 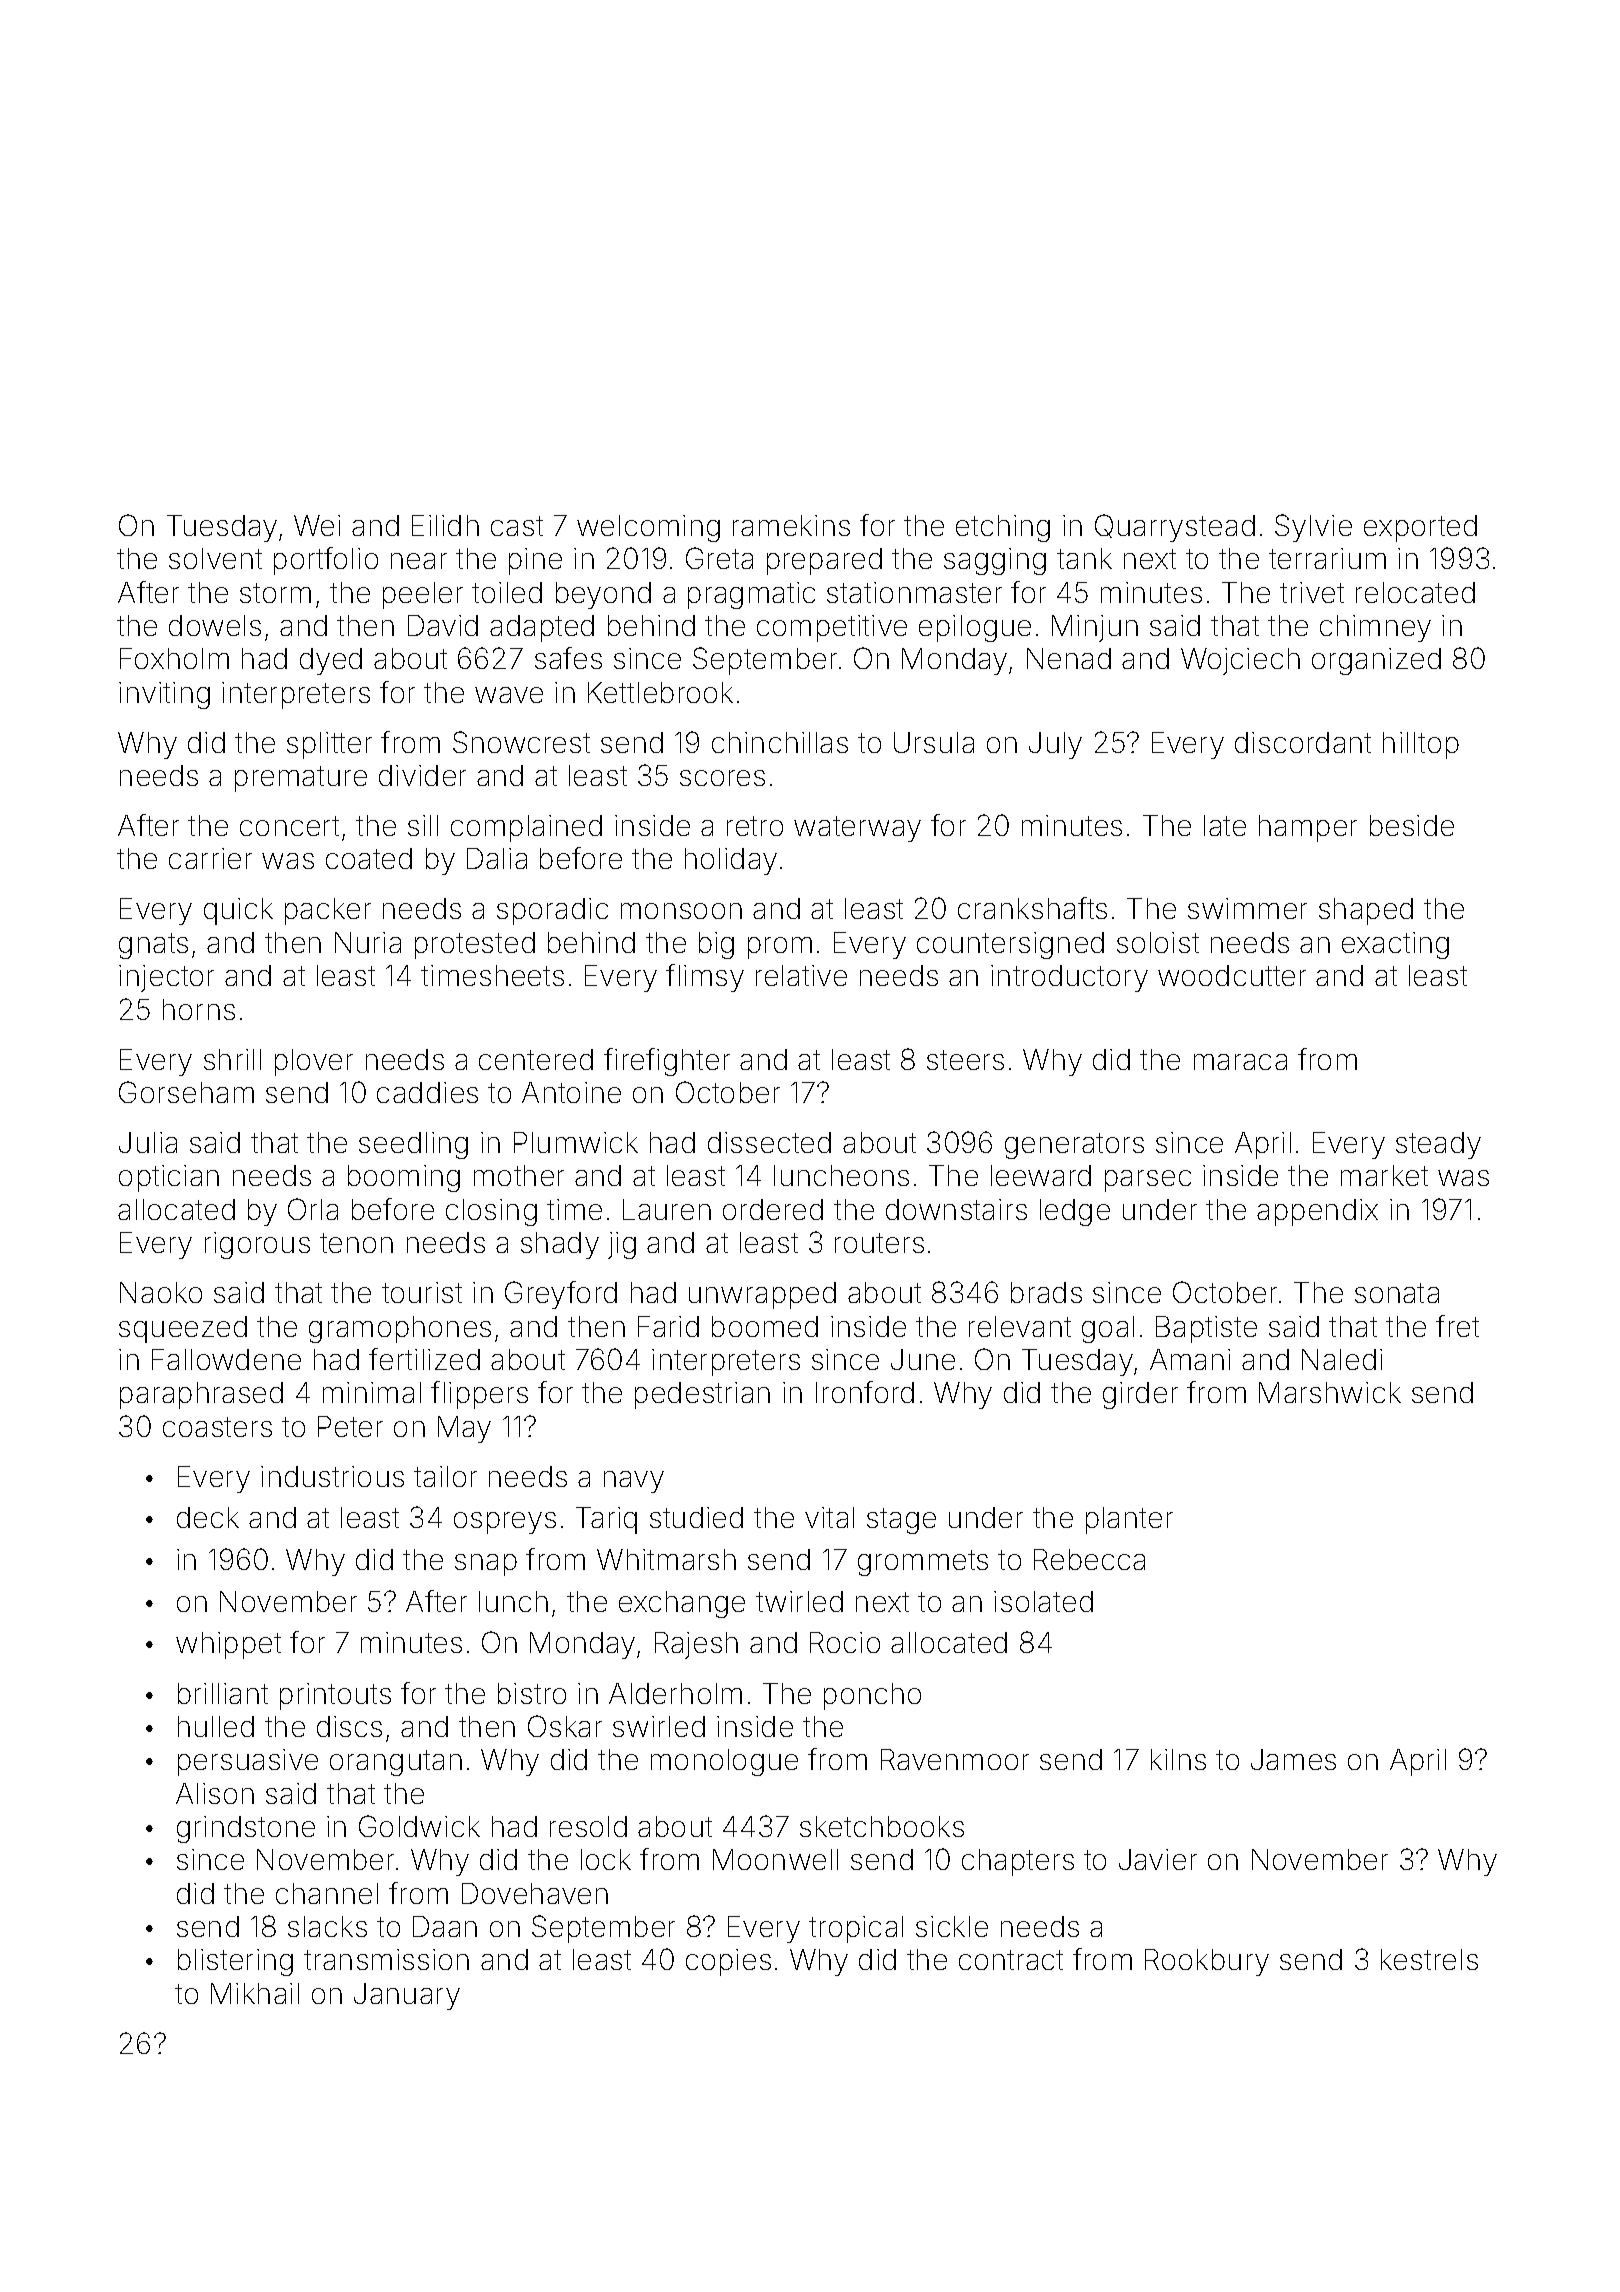 What do you see at coordinates (215, 558) in the image?
I see `solvent` at bounding box center [215, 558].
